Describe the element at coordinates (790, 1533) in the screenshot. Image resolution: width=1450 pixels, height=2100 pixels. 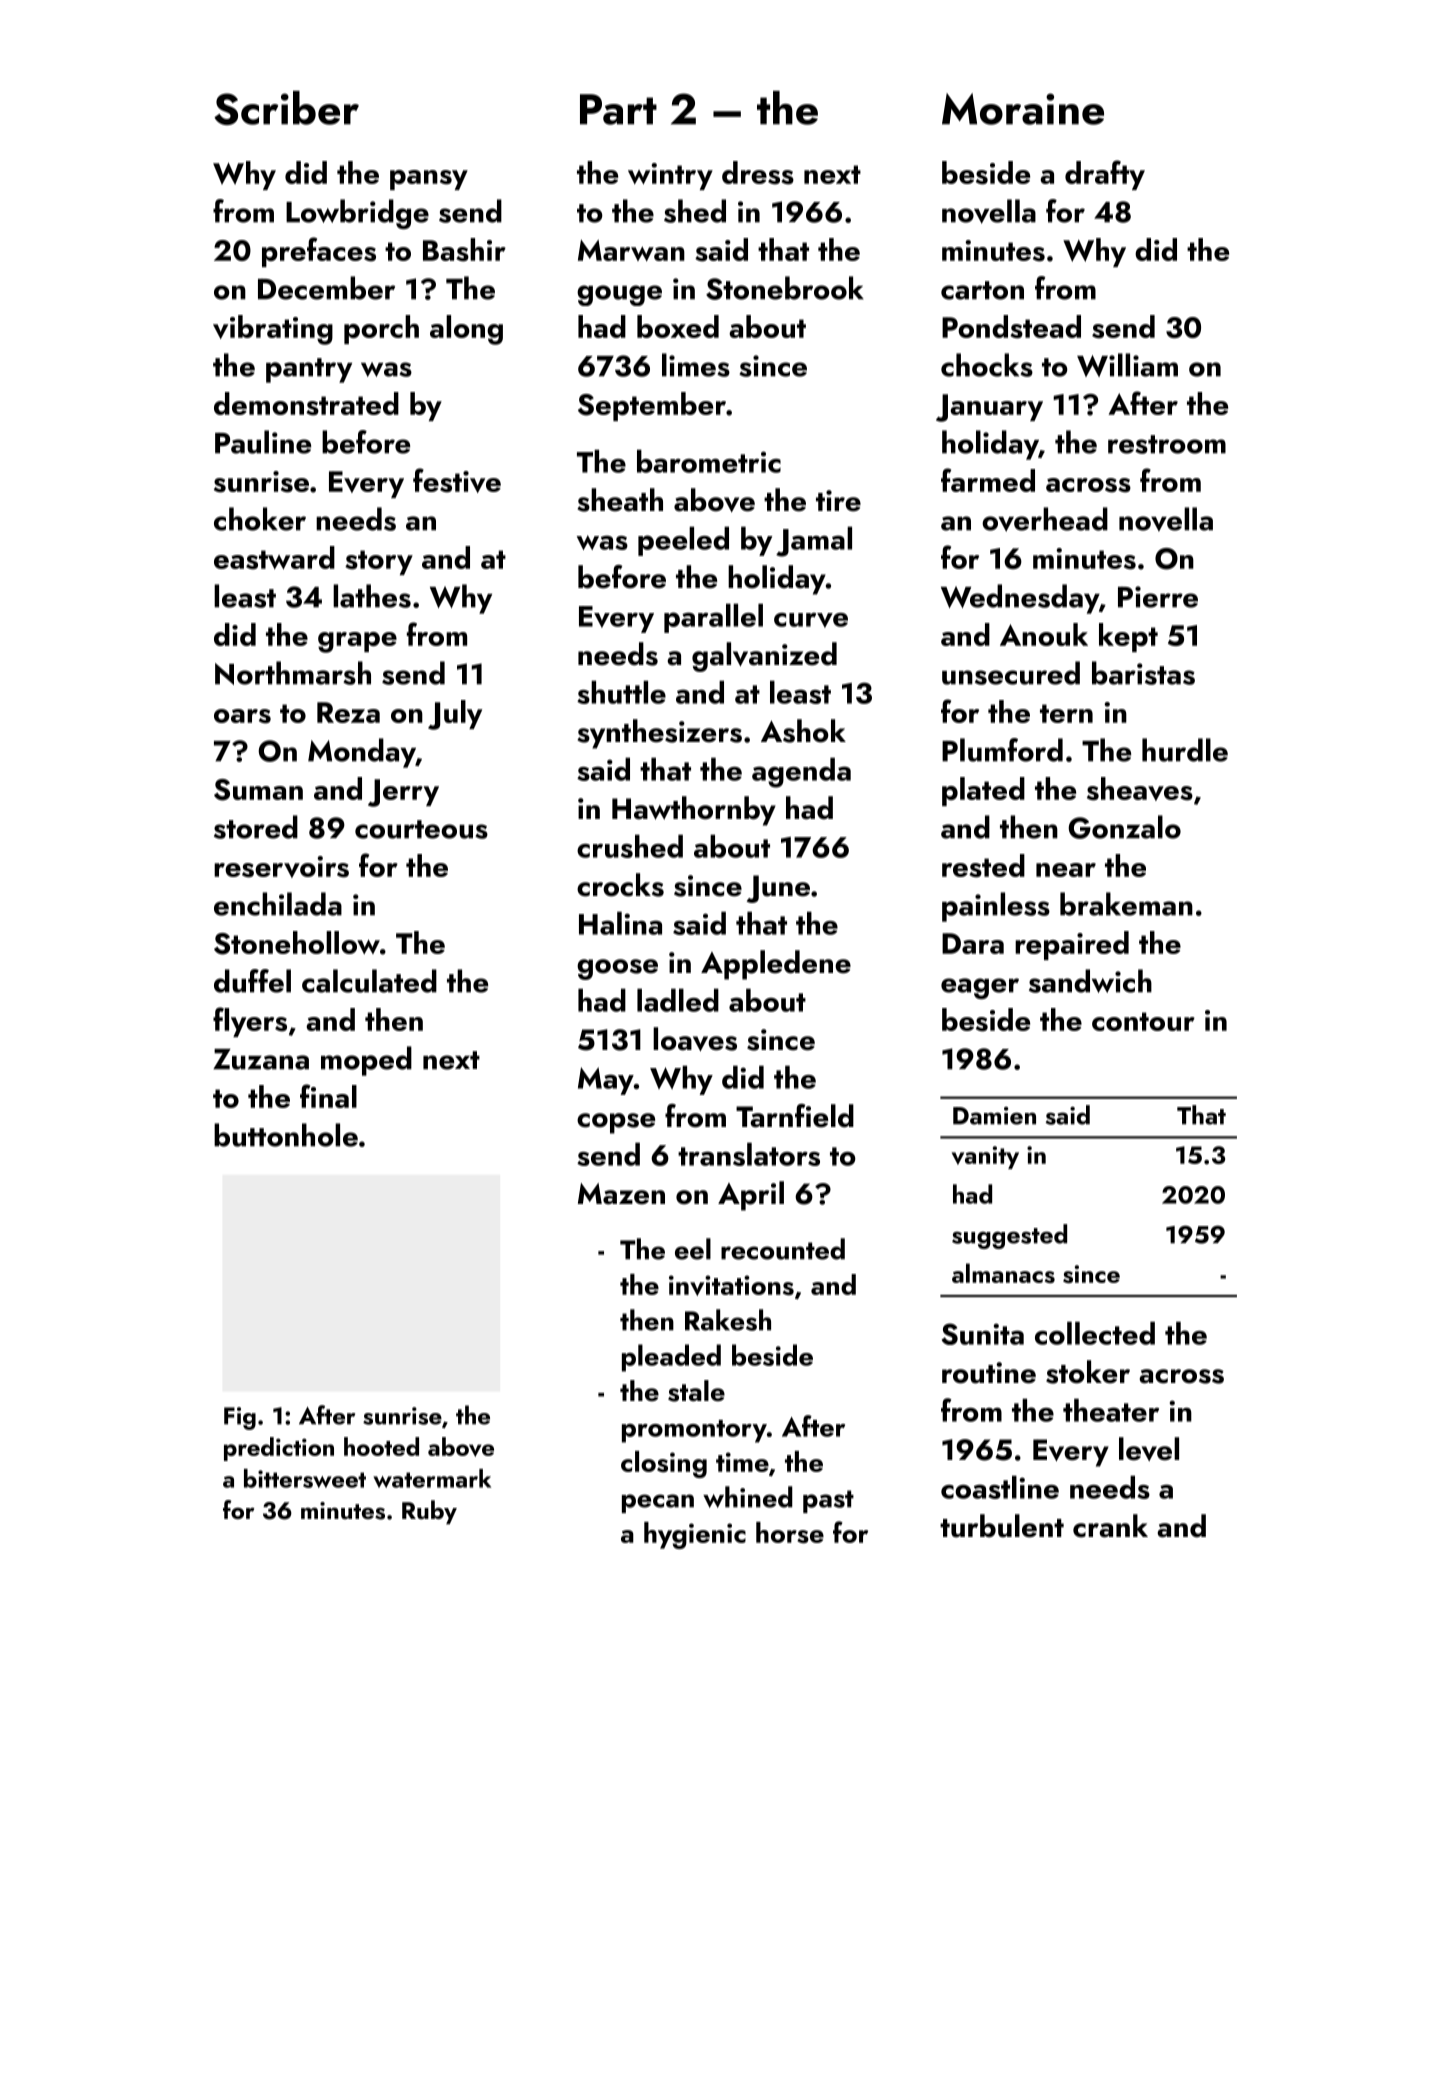
I see `horse` at that location.
